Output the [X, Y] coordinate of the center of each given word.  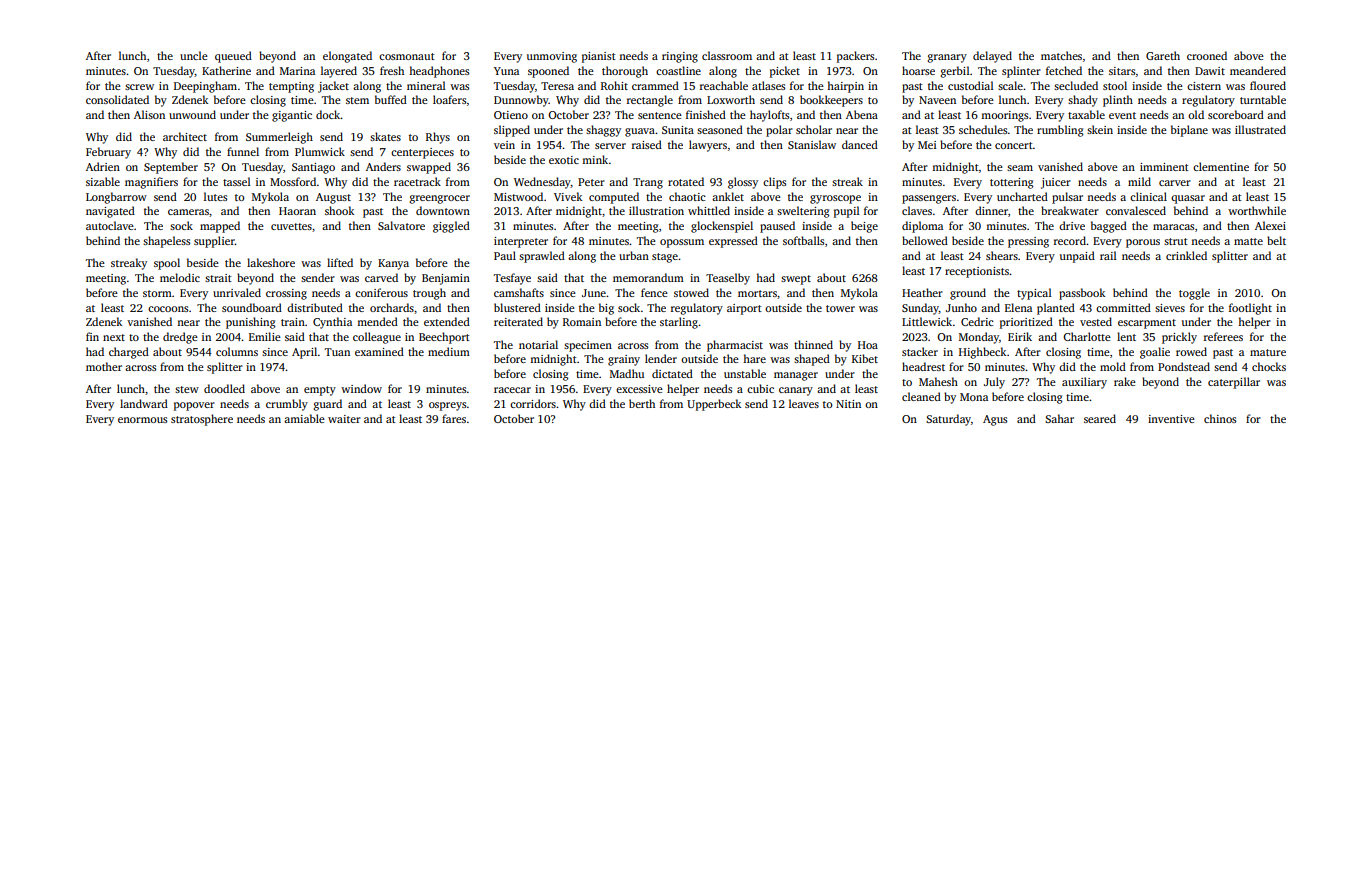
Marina [297, 71]
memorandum [648, 277]
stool [1115, 85]
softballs [803, 240]
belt [1276, 240]
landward [144, 403]
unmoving [552, 57]
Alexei [1270, 225]
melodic [180, 277]
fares [454, 418]
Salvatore [401, 225]
